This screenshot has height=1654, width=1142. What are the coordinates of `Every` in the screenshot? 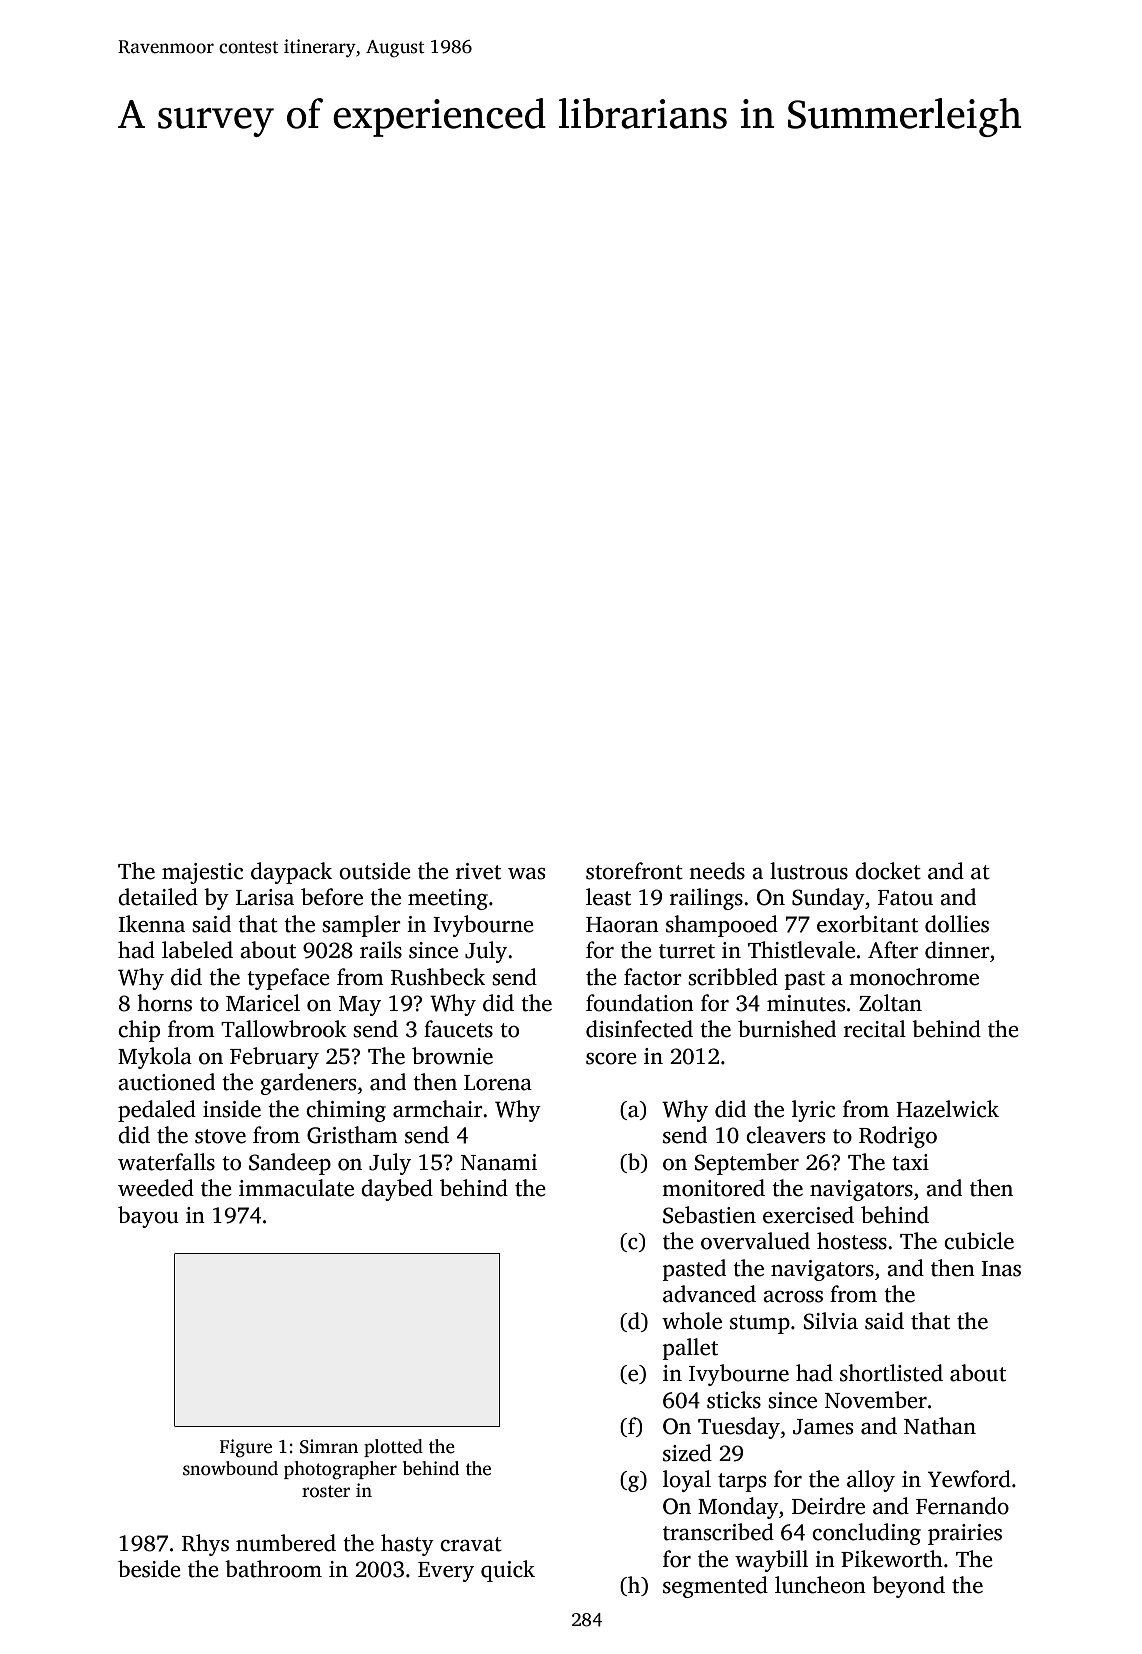 It's located at (446, 1572).
